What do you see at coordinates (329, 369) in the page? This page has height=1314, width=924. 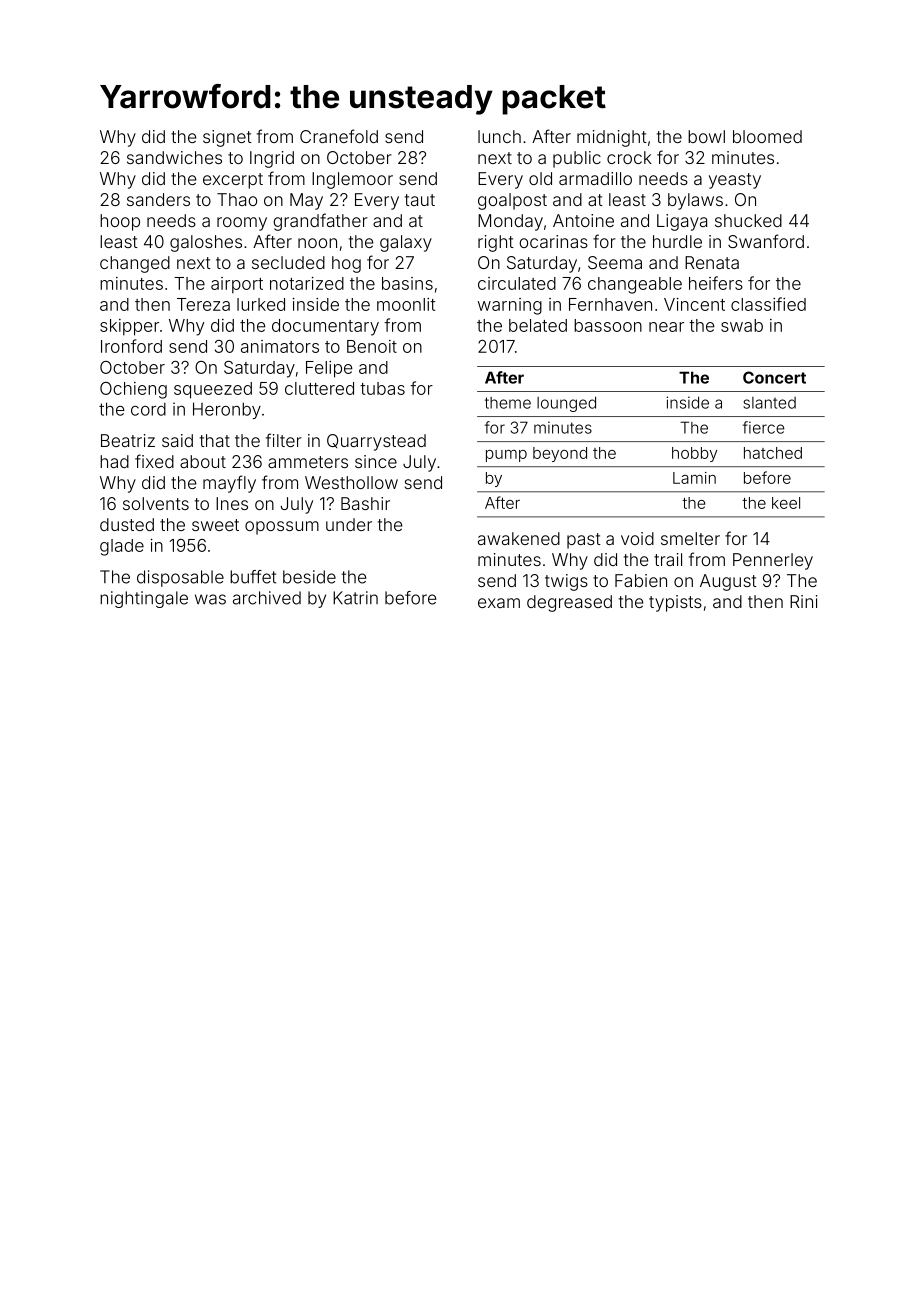 I see `Felipe` at bounding box center [329, 369].
